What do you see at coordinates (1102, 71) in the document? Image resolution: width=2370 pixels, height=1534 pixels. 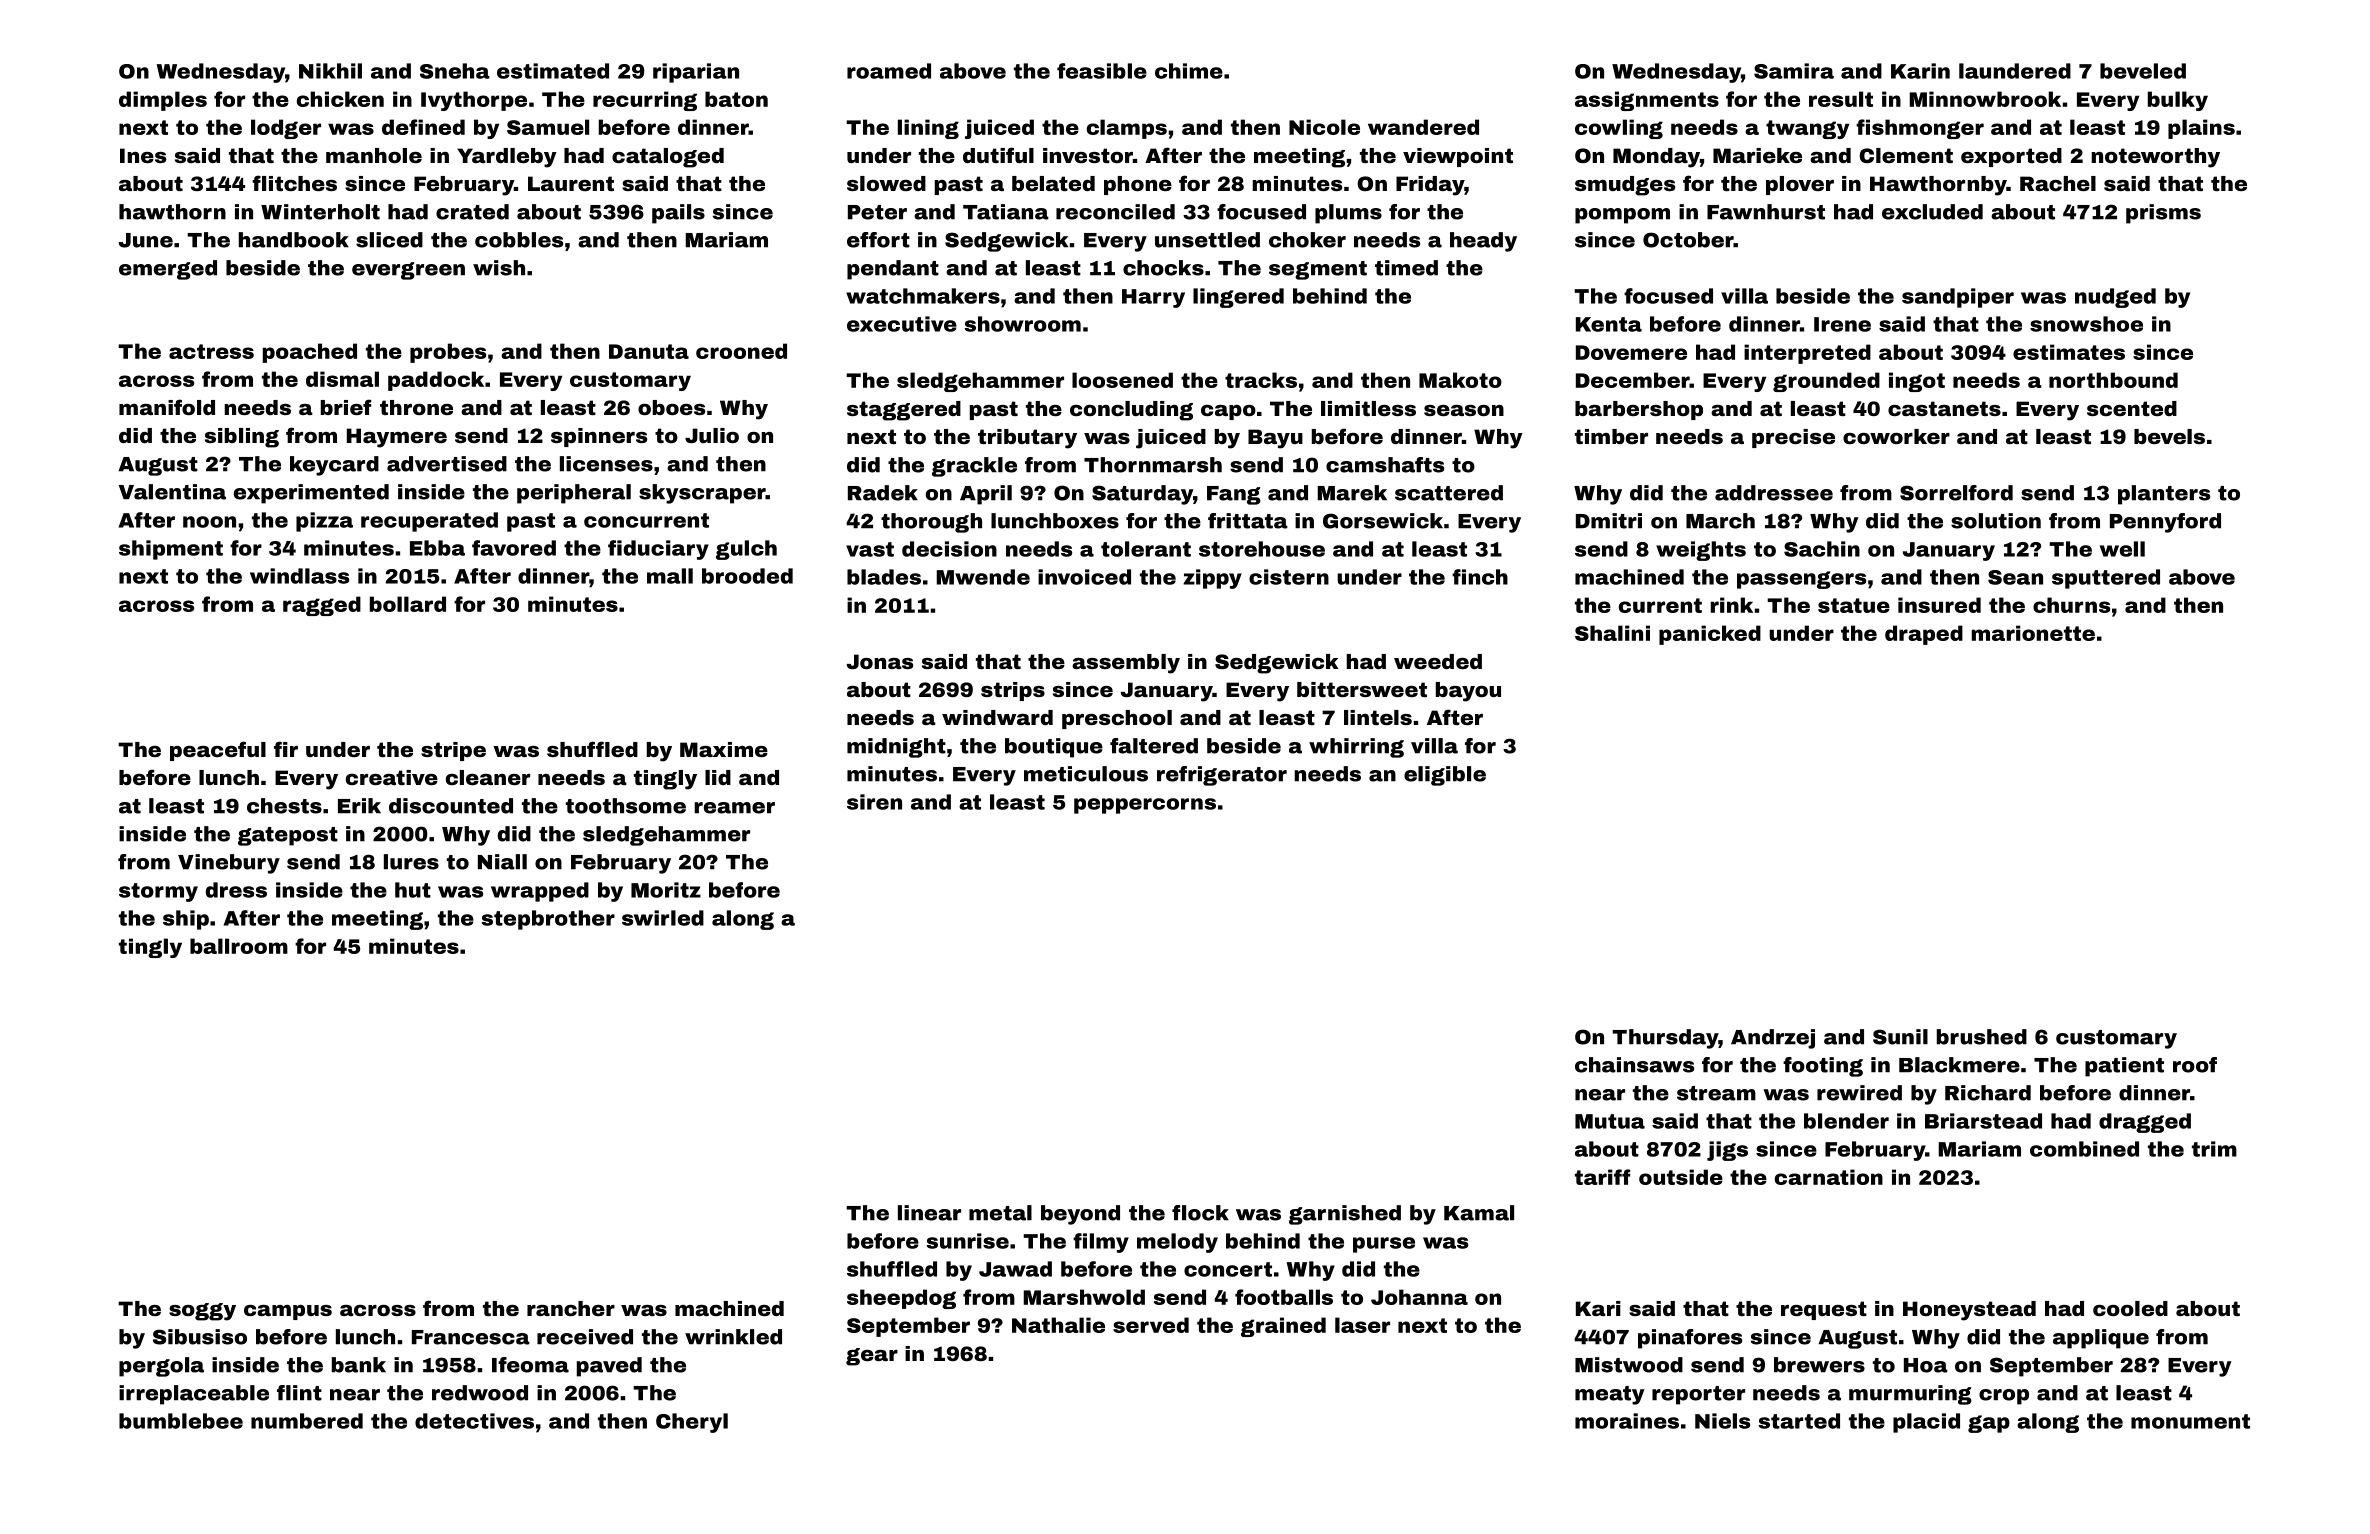 I see `feasible` at bounding box center [1102, 71].
